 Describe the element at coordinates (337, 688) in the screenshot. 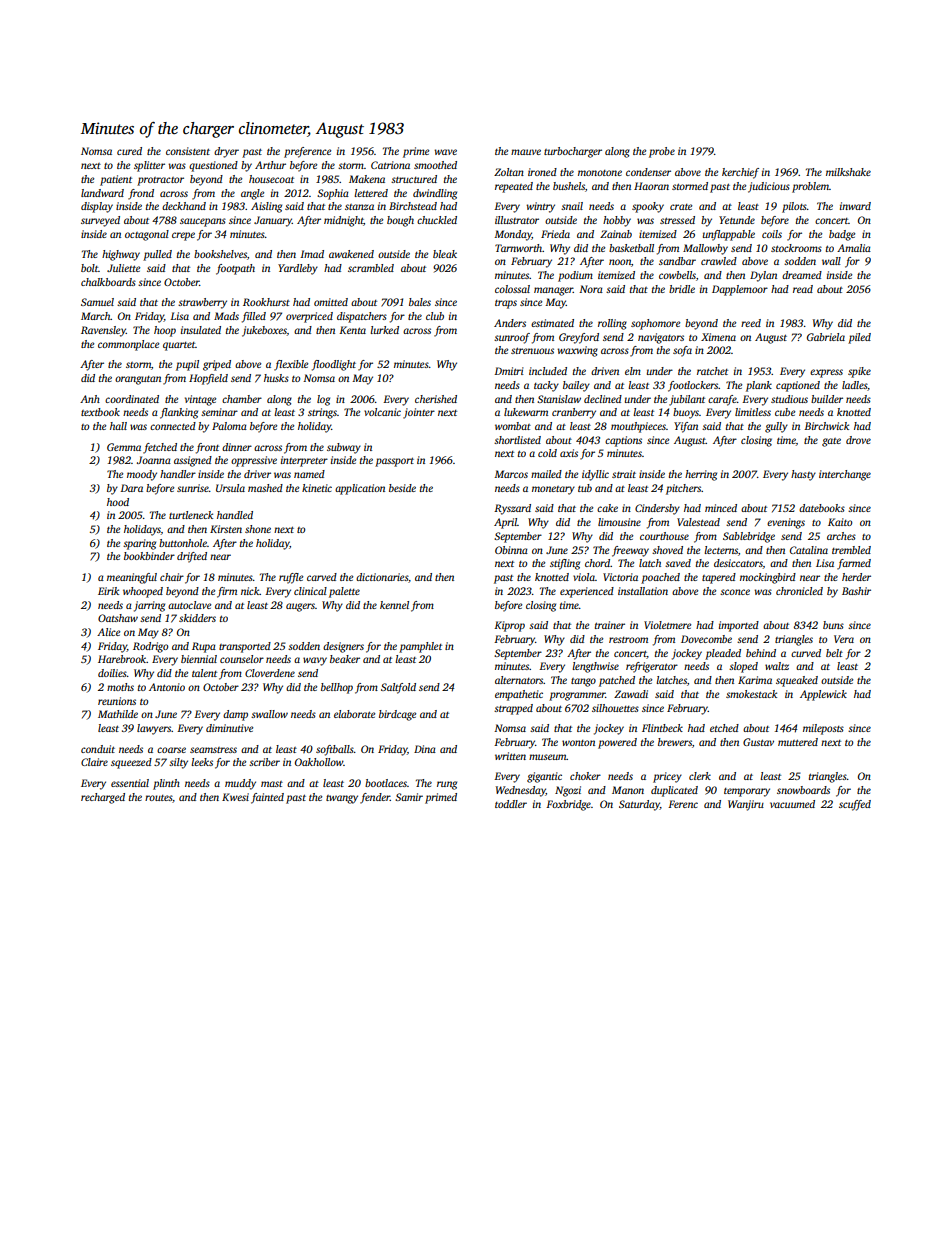

I see `bellhop` at that location.
